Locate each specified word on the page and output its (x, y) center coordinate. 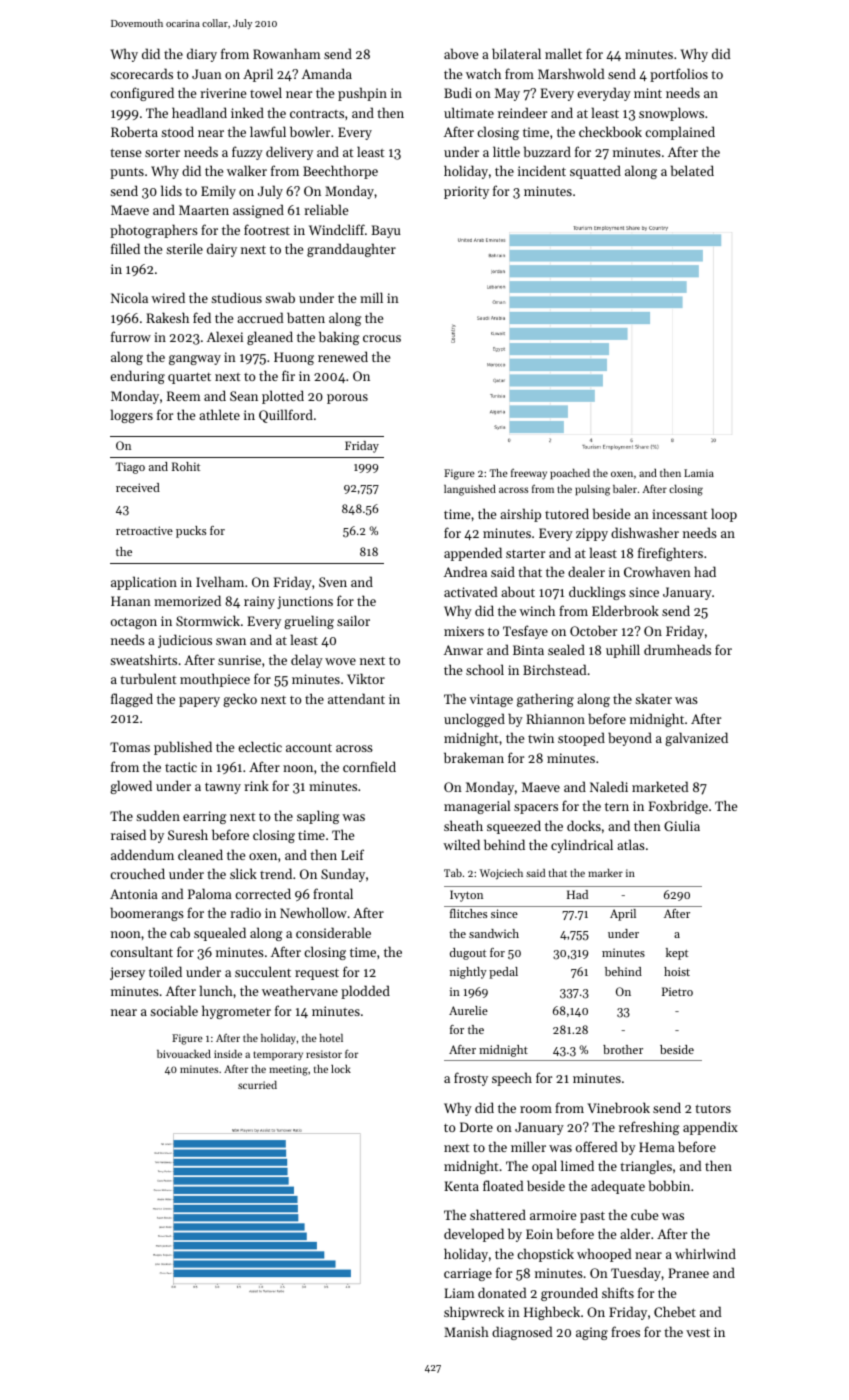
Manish (466, 1331)
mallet (563, 53)
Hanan (131, 601)
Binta (528, 650)
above (461, 53)
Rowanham (287, 53)
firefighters (670, 554)
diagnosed (522, 1333)
